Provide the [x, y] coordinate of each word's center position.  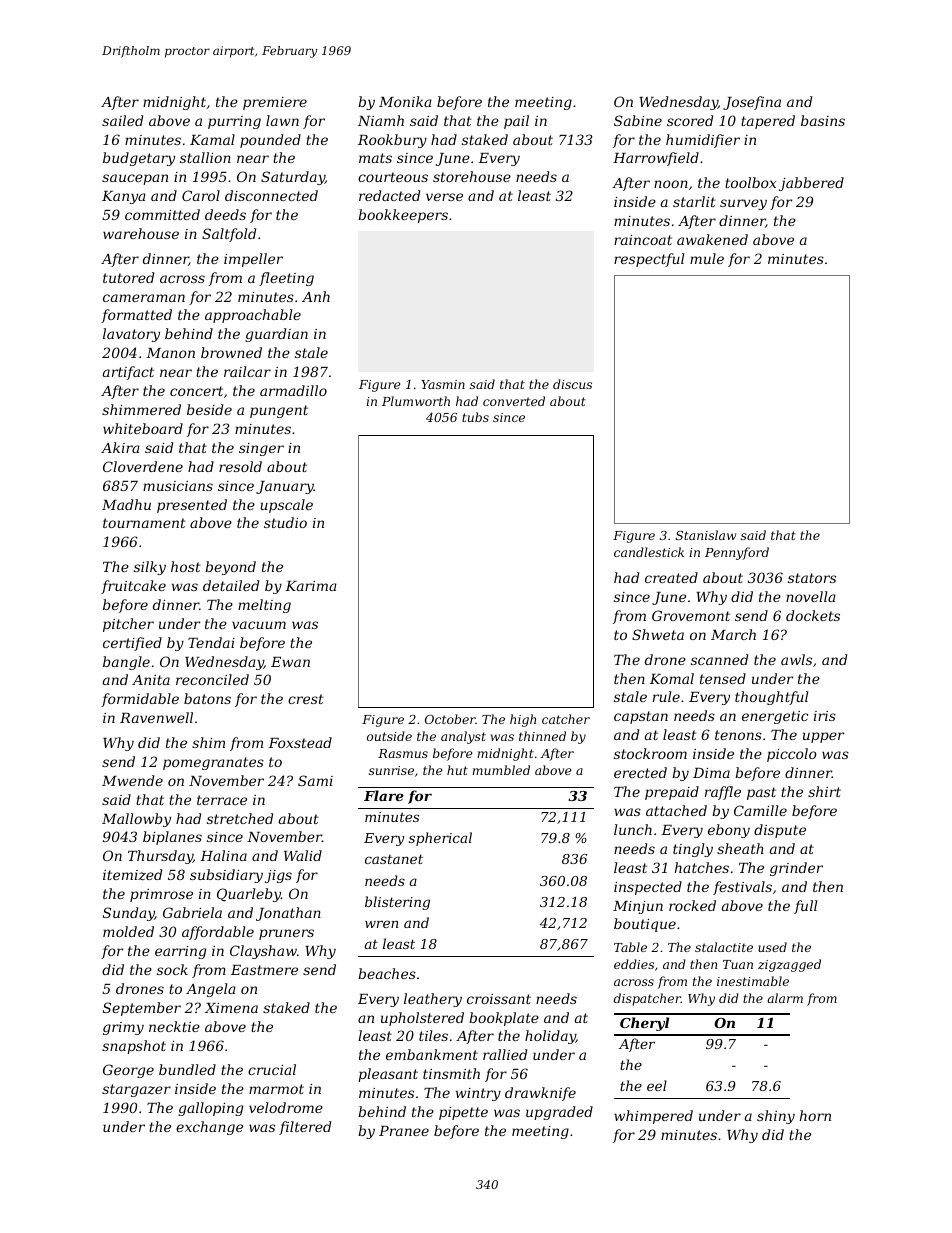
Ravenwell [156, 717]
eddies [634, 964]
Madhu [126, 504]
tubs [475, 417]
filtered [305, 1128]
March [733, 634]
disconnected [271, 195]
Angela [211, 990]
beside [209, 409]
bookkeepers [403, 216]
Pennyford [737, 553]
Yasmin [443, 384]
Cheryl [644, 1024]
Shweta [658, 634]
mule [707, 258]
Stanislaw [706, 535]
